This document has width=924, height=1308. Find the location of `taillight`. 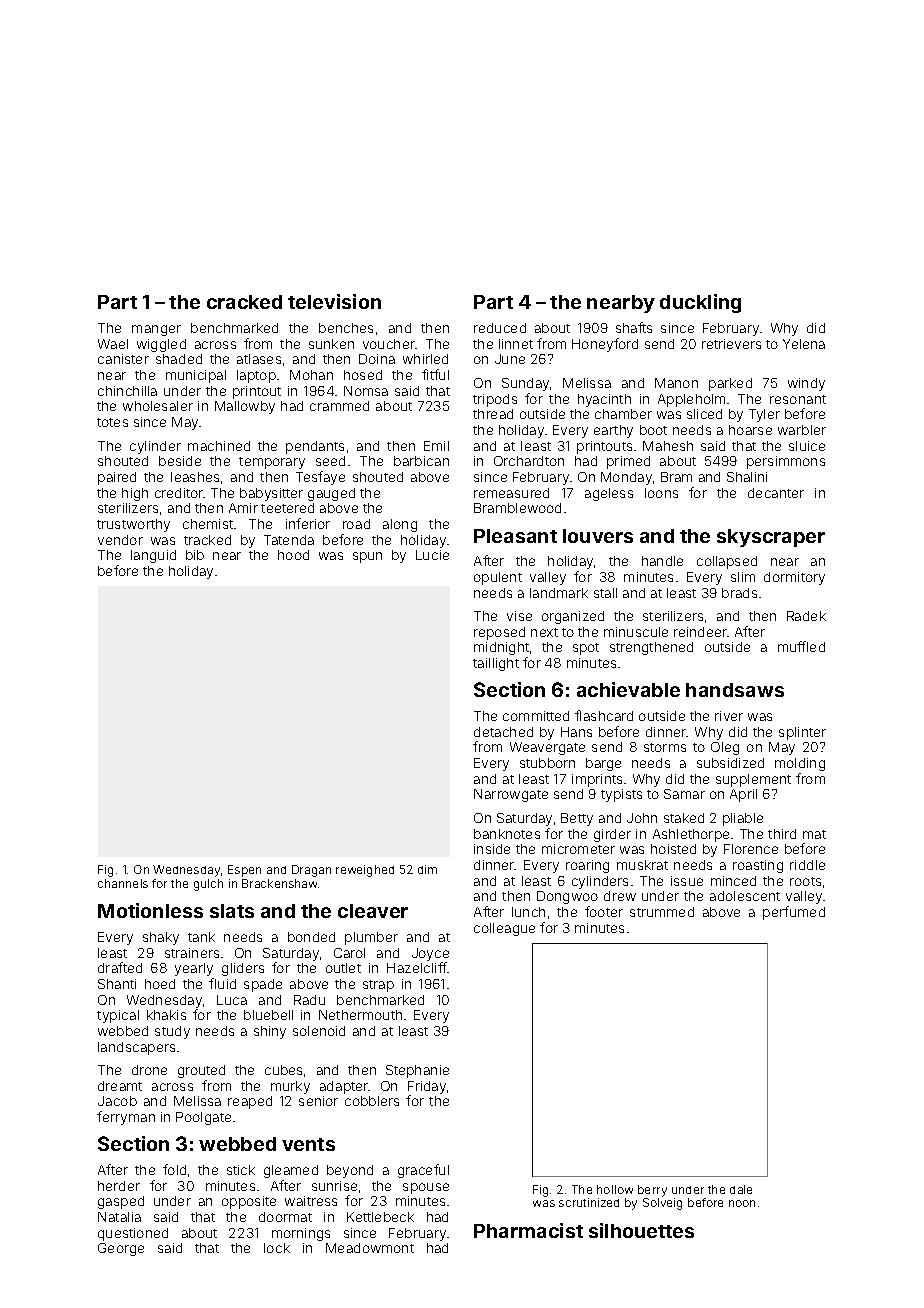

taillight is located at coordinates (496, 664).
